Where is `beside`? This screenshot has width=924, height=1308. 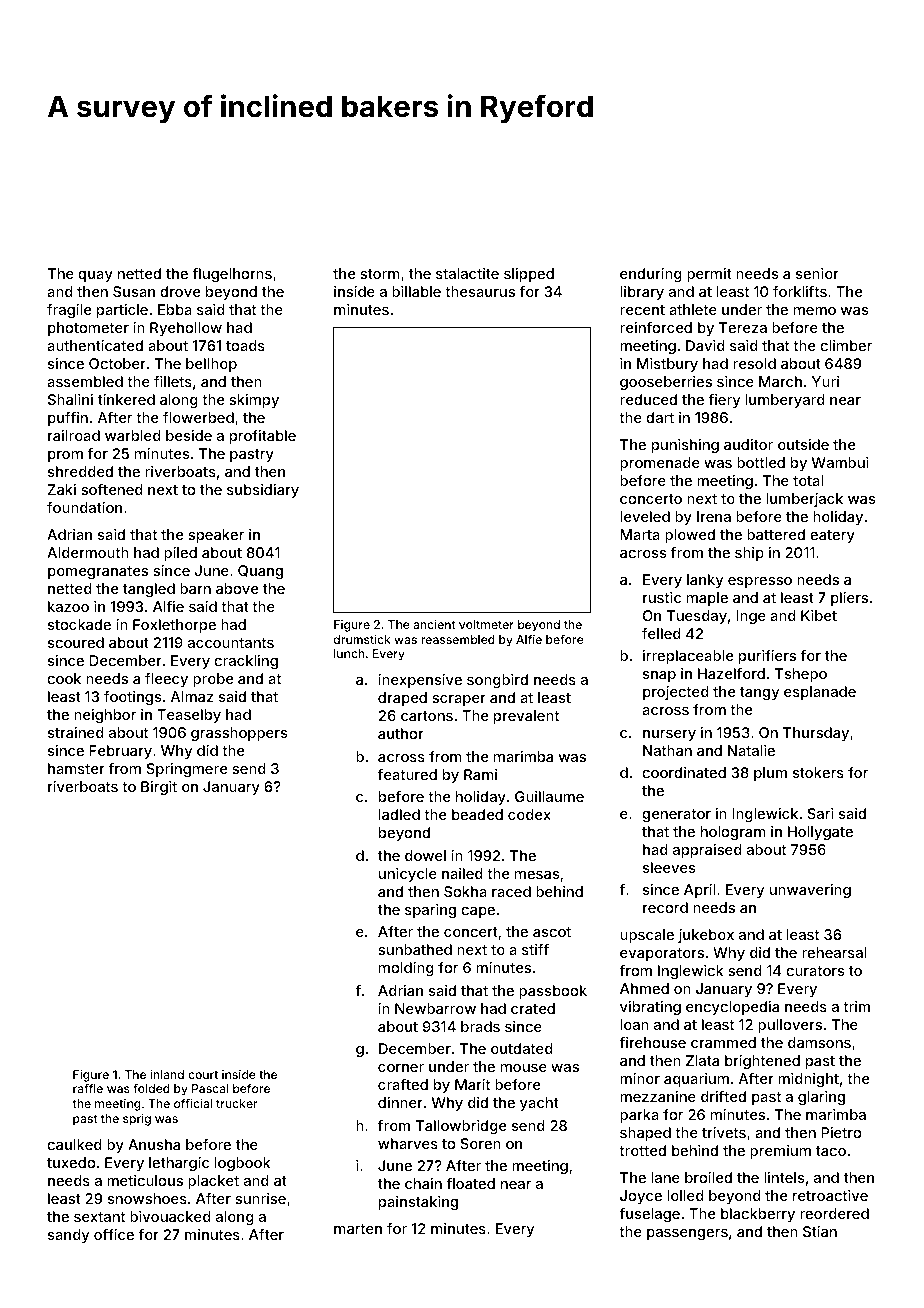
beside is located at coordinates (189, 435).
